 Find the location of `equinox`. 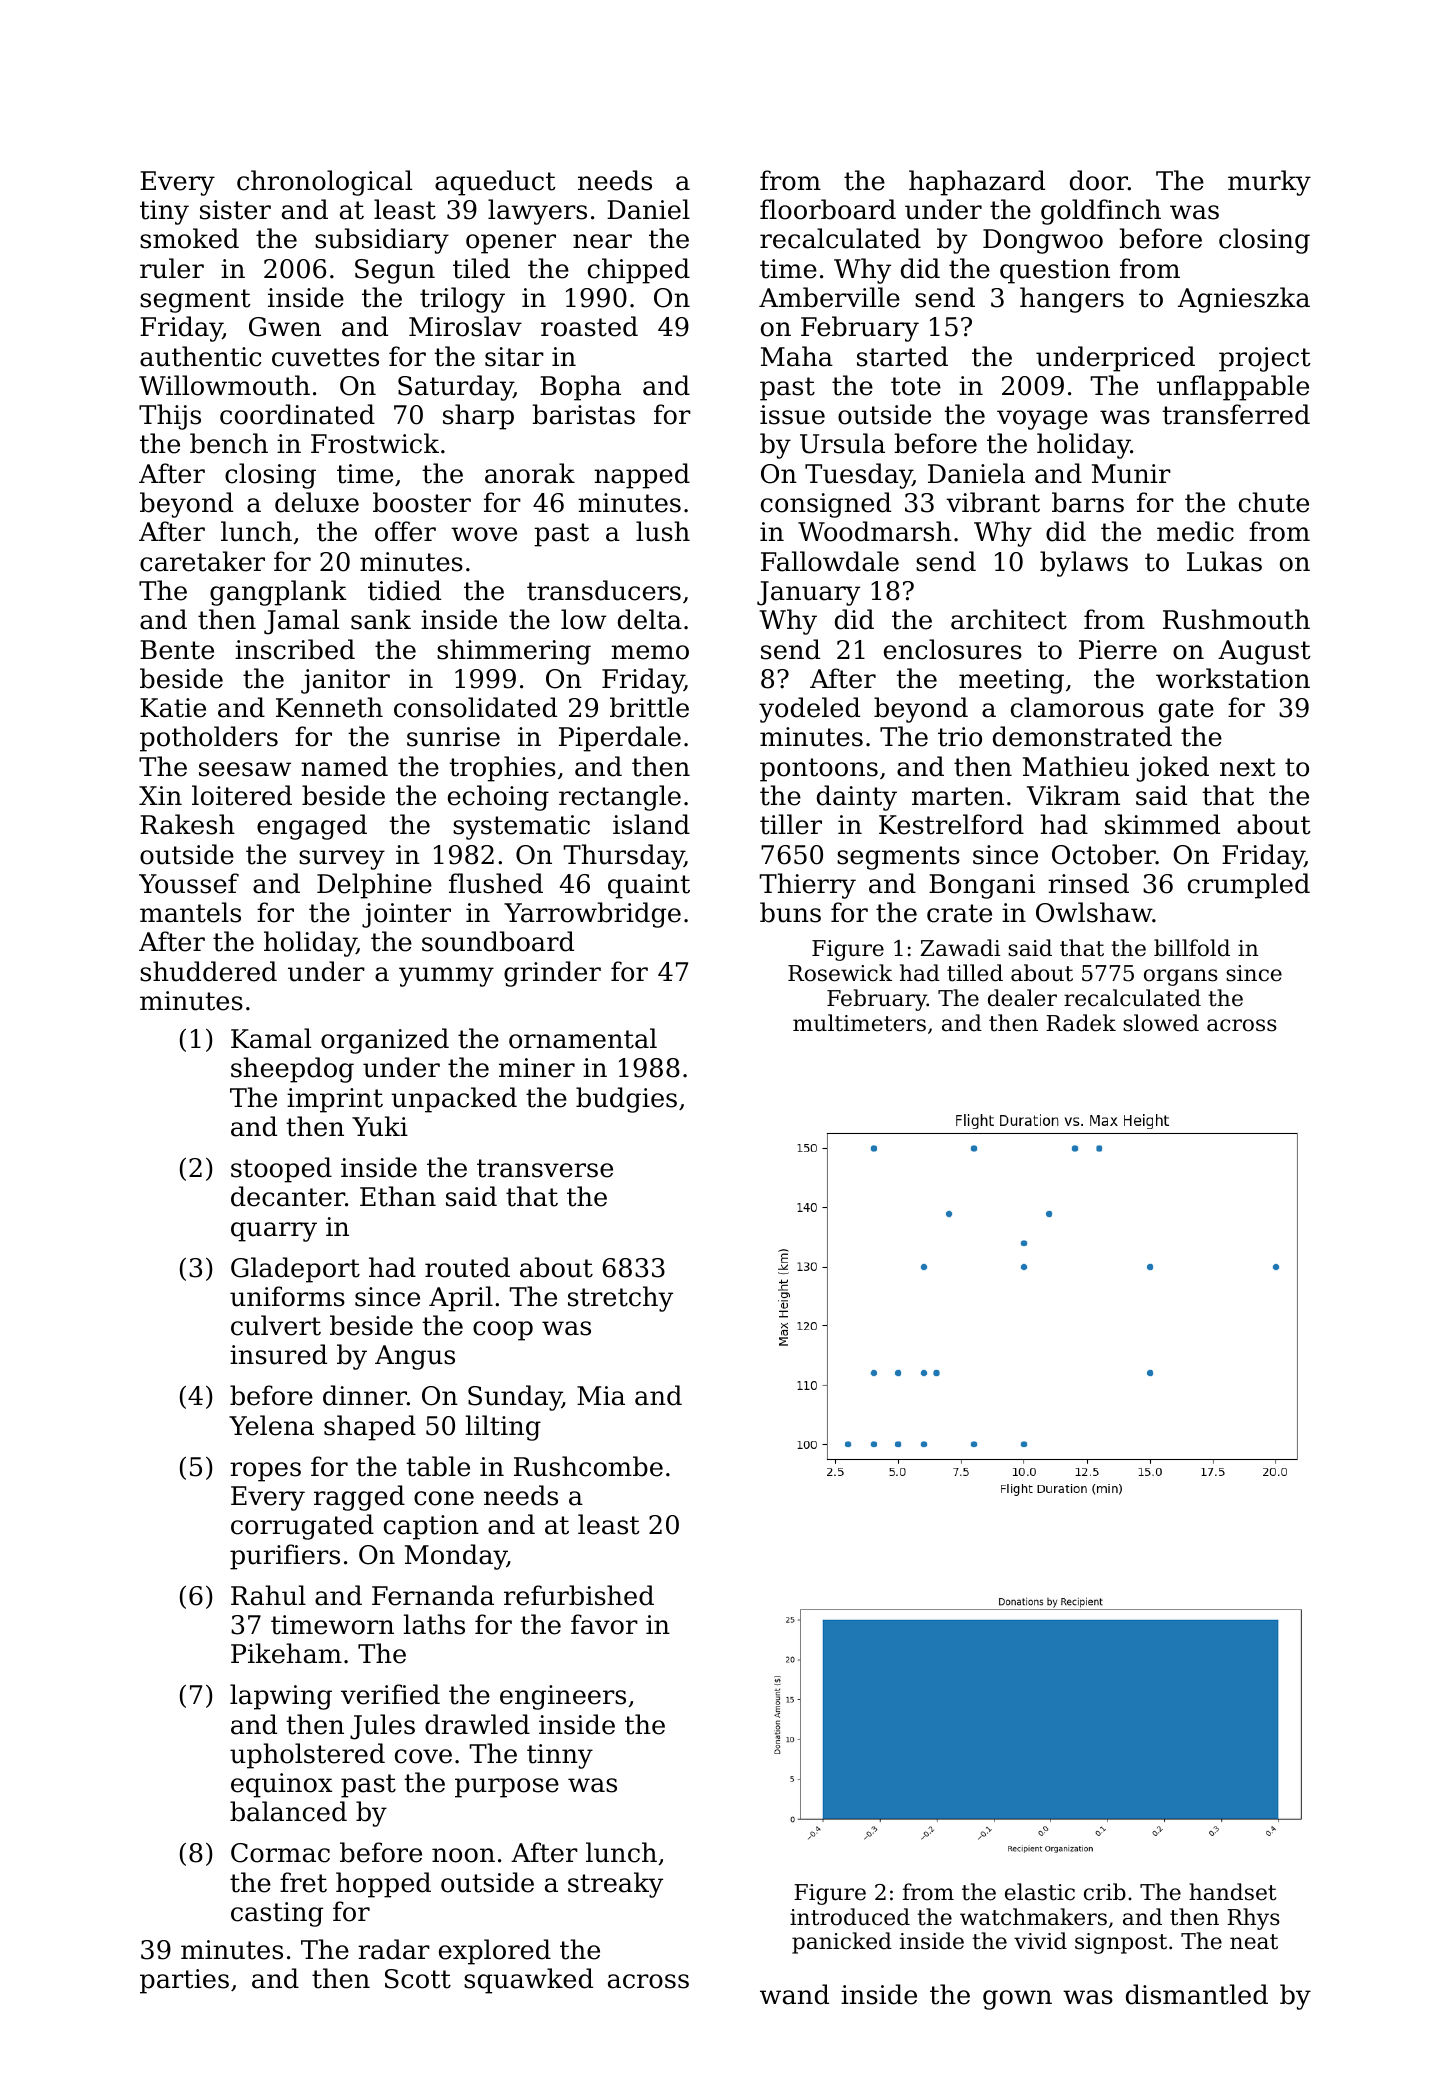

equinox is located at coordinates (281, 1785).
